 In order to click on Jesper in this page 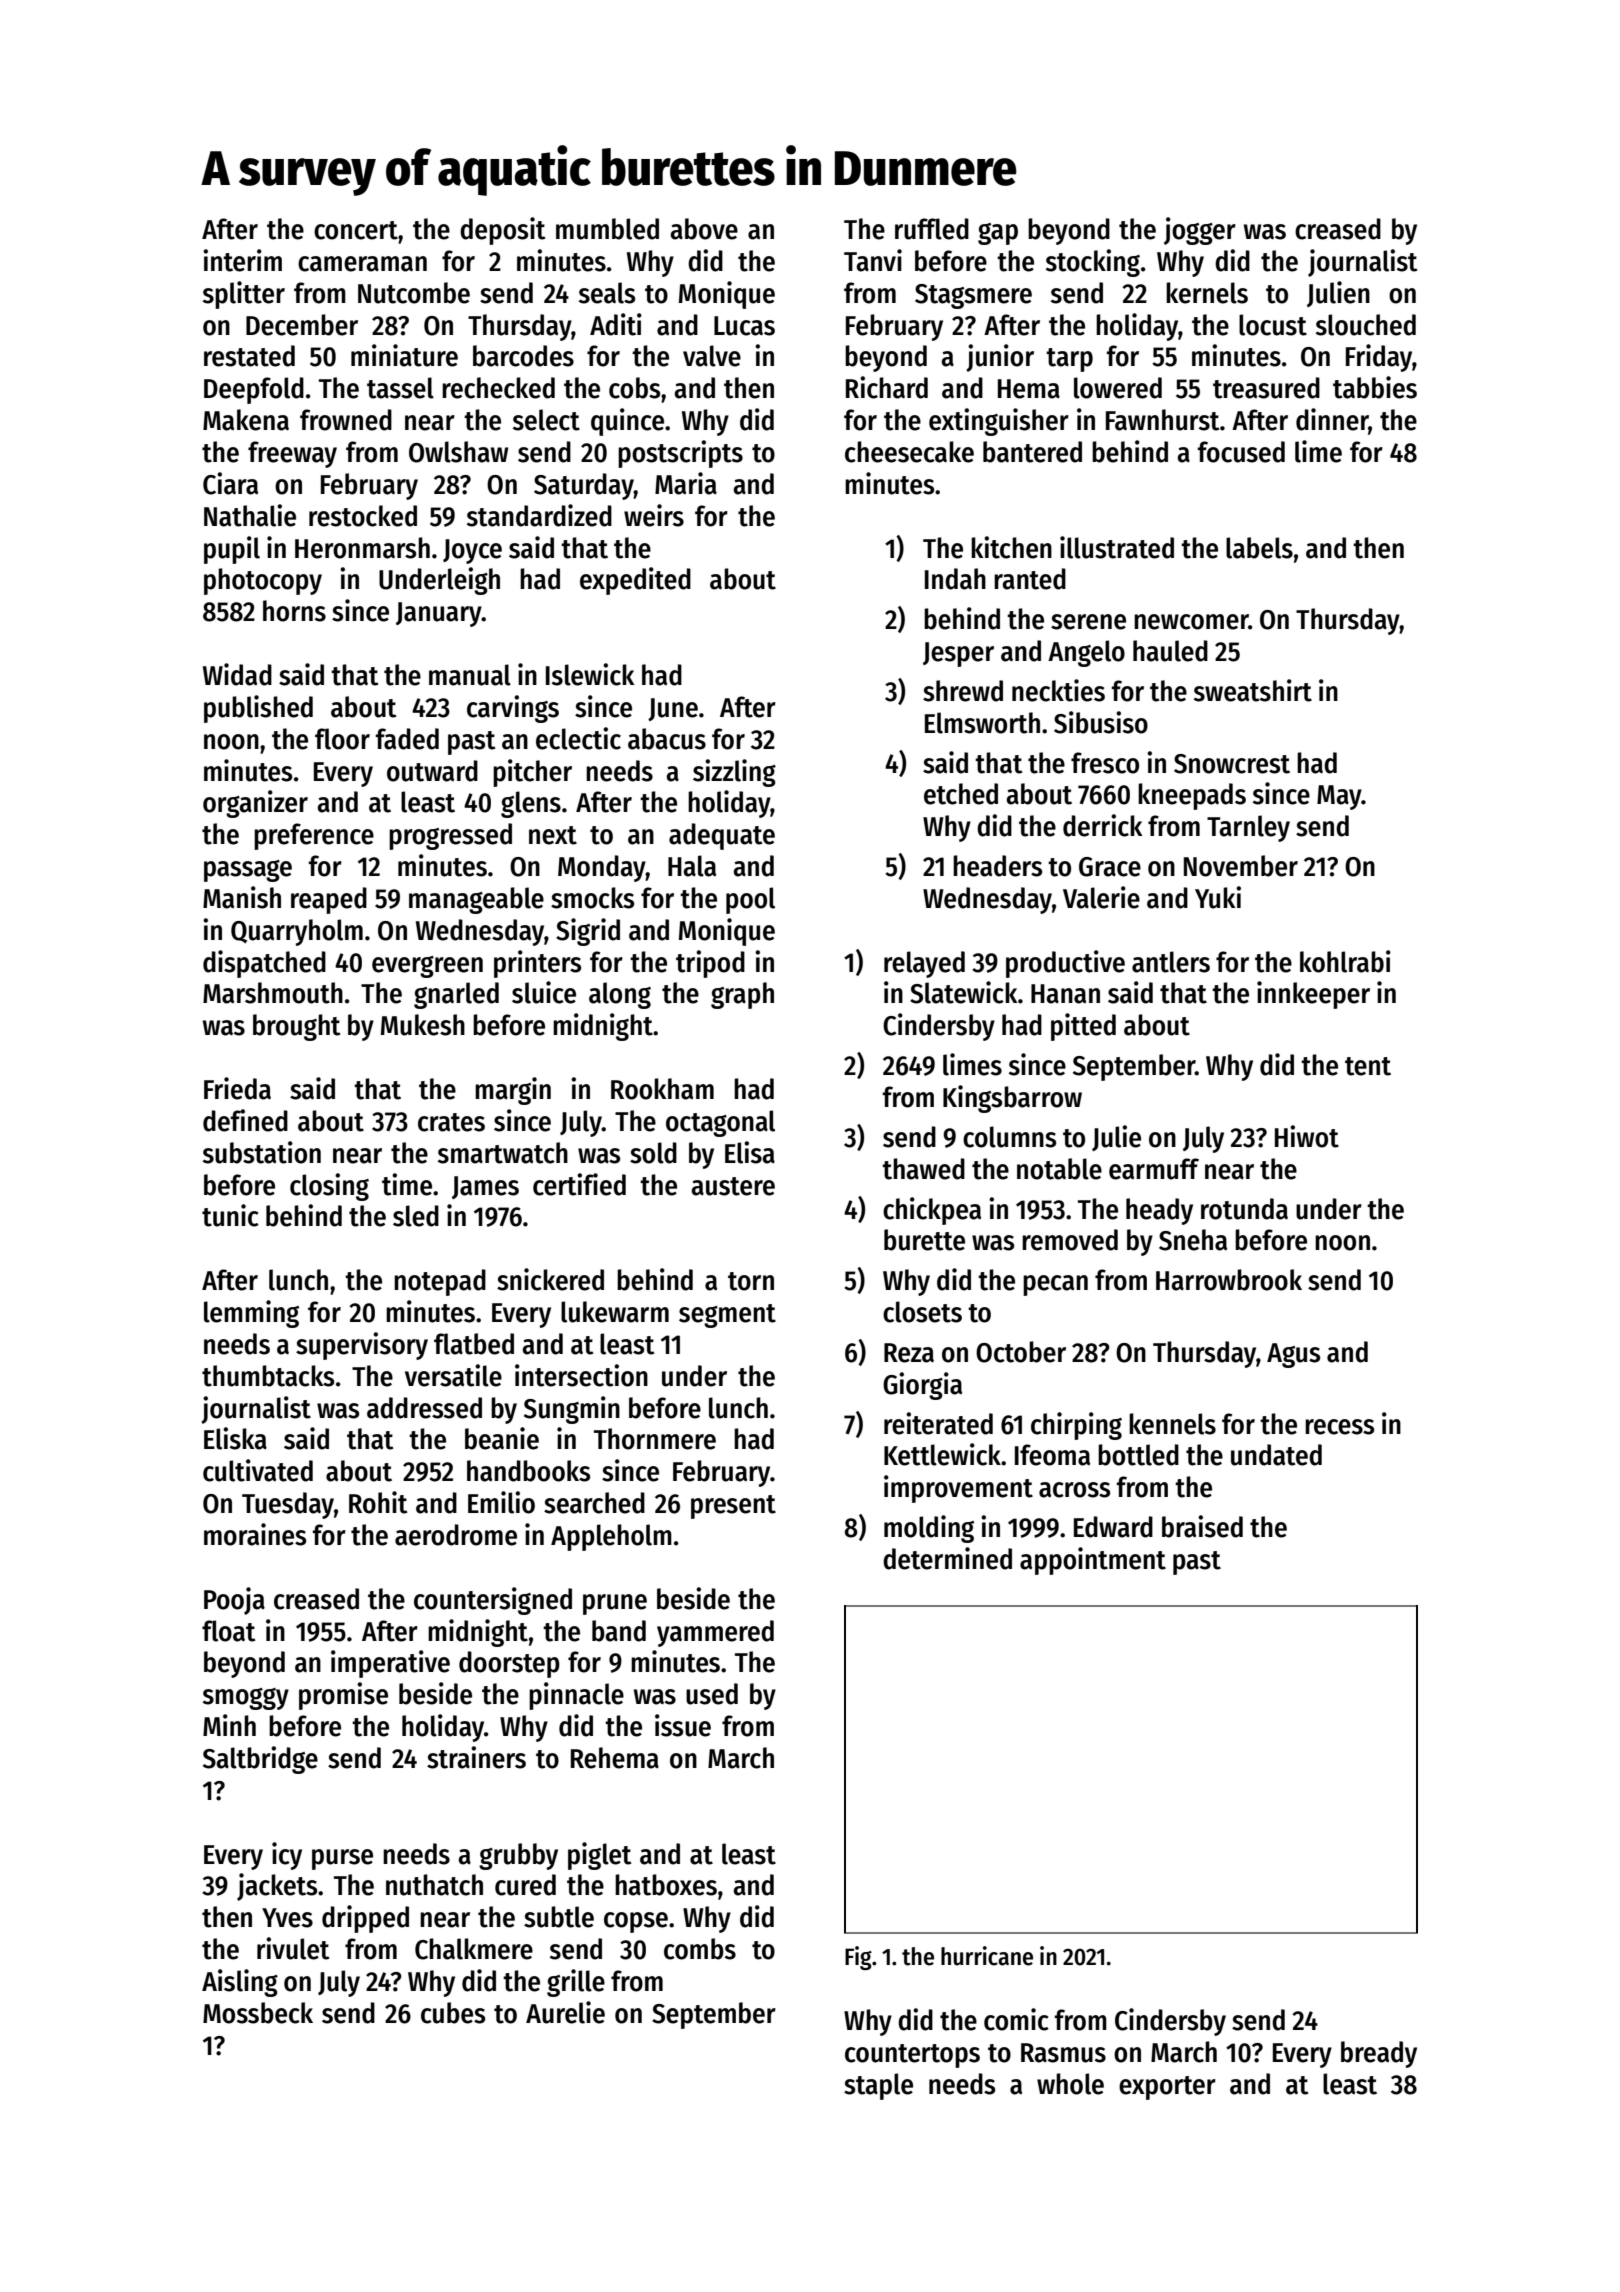, I will do `click(958, 654)`.
